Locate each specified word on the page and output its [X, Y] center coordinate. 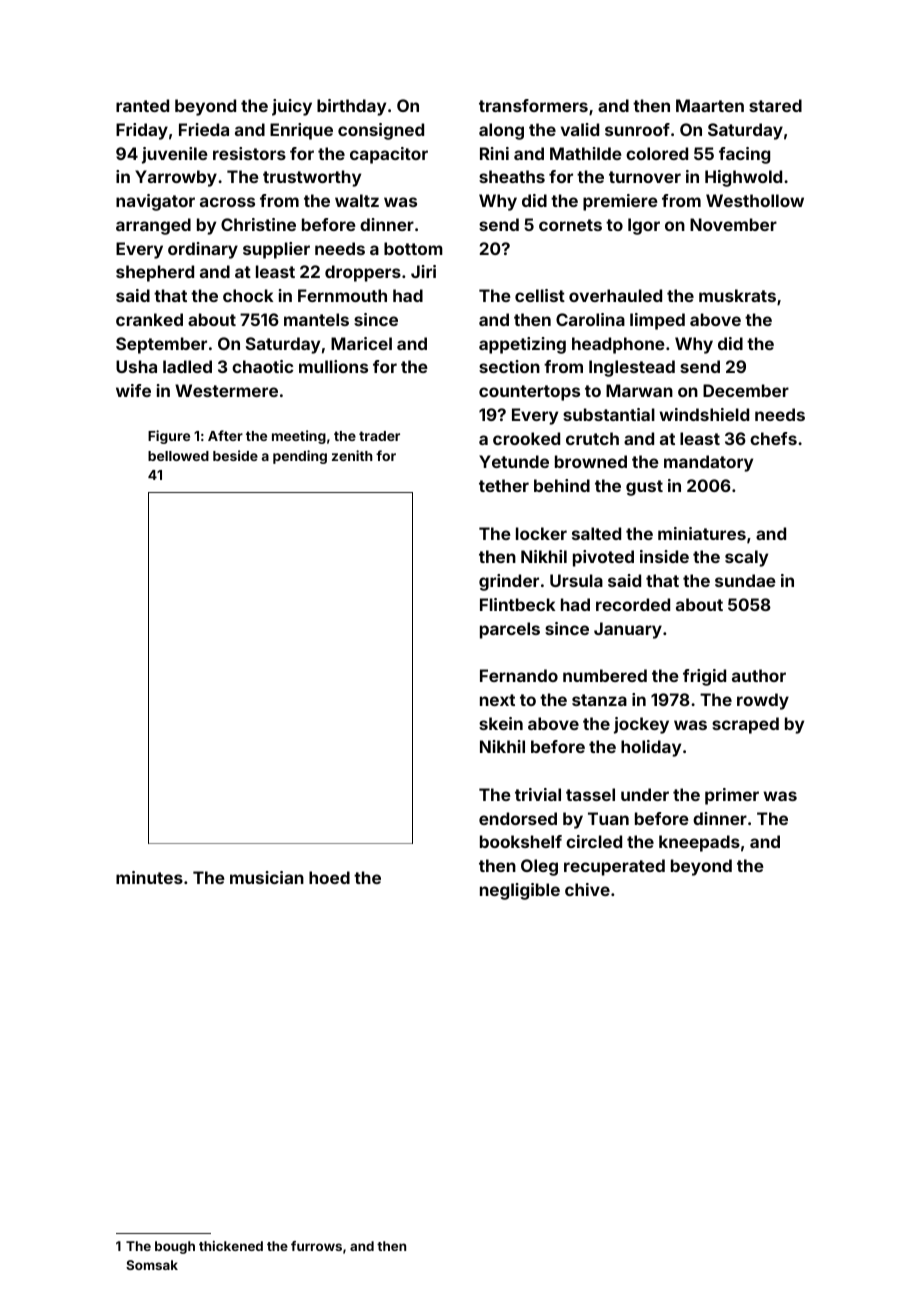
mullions [333, 366]
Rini [494, 153]
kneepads [699, 843]
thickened [231, 1246]
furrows [316, 1246]
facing [744, 155]
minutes [149, 877]
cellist [540, 295]
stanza [599, 700]
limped [657, 321]
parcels [510, 630]
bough [175, 1247]
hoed [329, 877]
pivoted [603, 558]
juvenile [175, 155]
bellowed [178, 456]
